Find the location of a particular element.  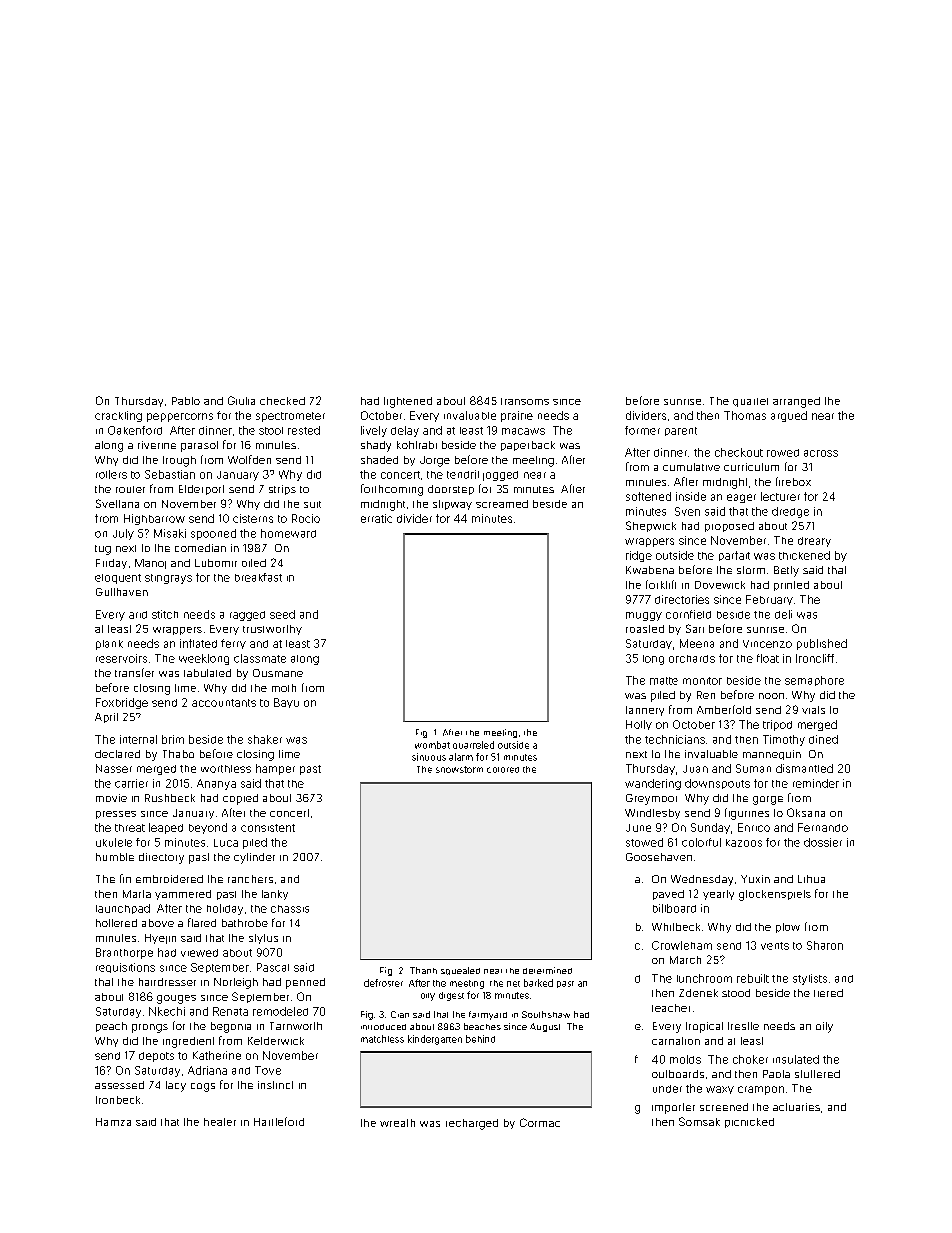

tightened is located at coordinates (408, 402).
